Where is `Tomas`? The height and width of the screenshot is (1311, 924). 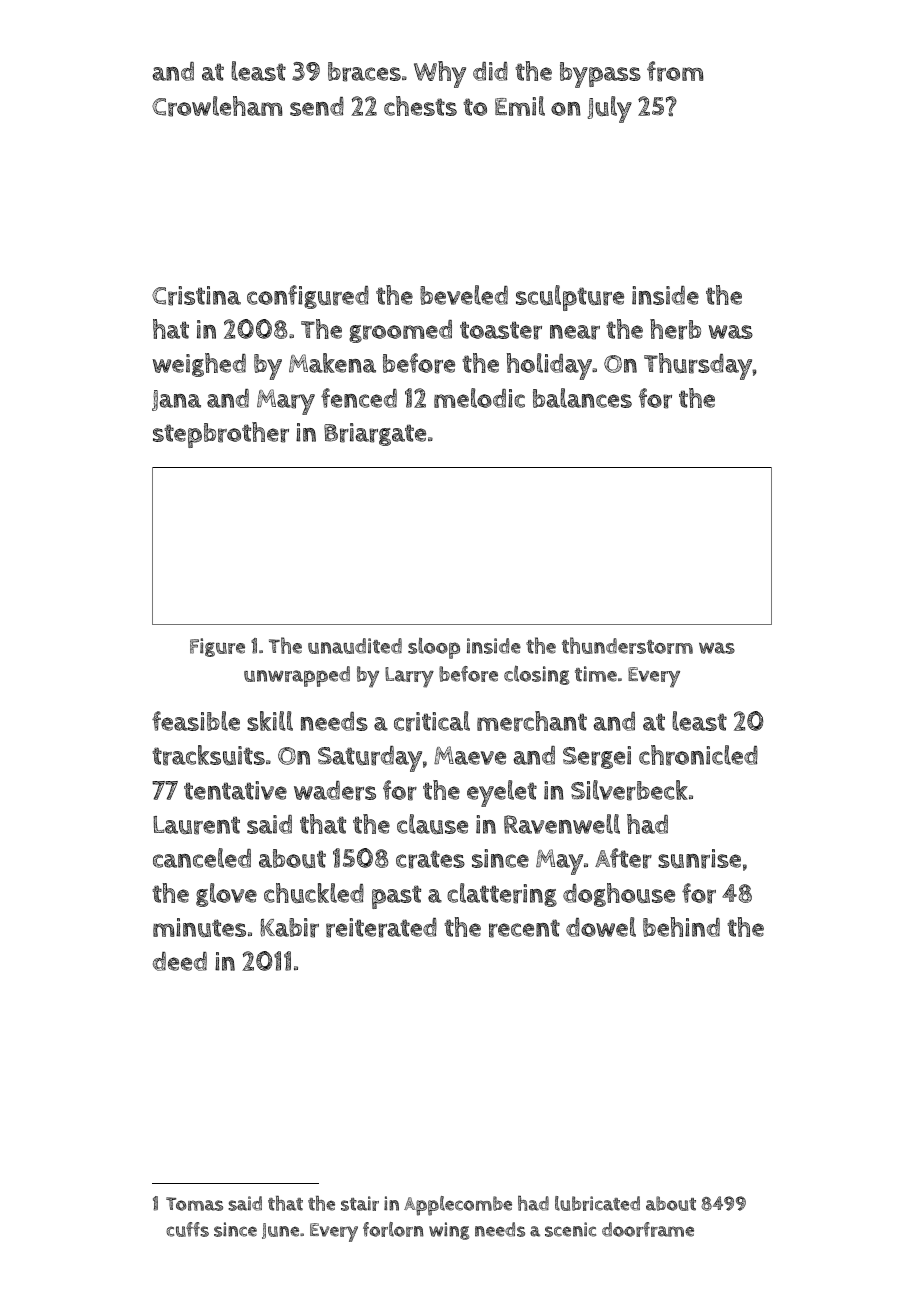 Tomas is located at coordinates (194, 1204).
